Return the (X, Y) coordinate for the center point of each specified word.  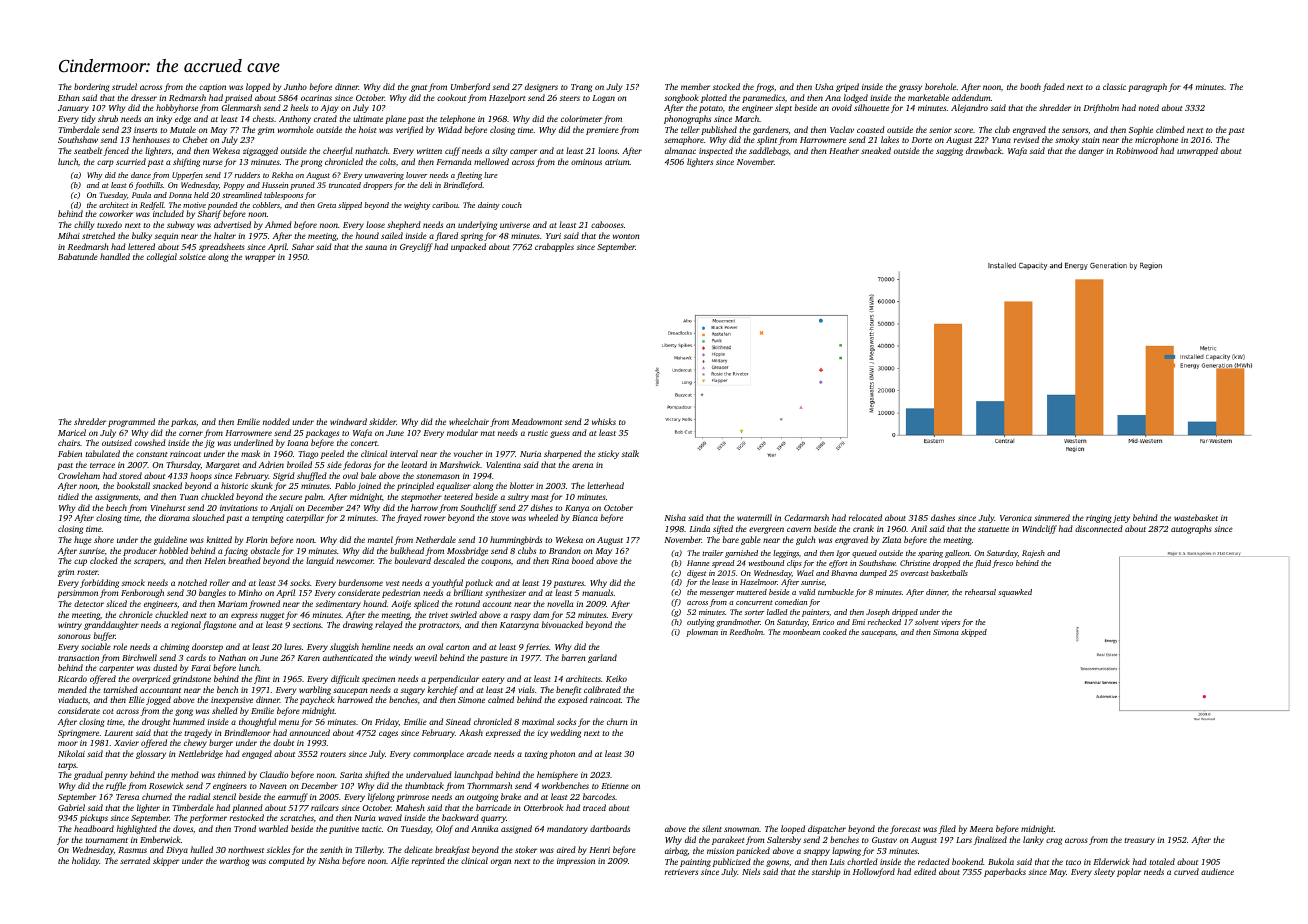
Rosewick (166, 785)
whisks (604, 421)
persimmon (77, 594)
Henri (599, 850)
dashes (943, 517)
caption (212, 88)
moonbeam (801, 632)
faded (1053, 87)
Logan (603, 99)
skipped (974, 633)
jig (210, 444)
